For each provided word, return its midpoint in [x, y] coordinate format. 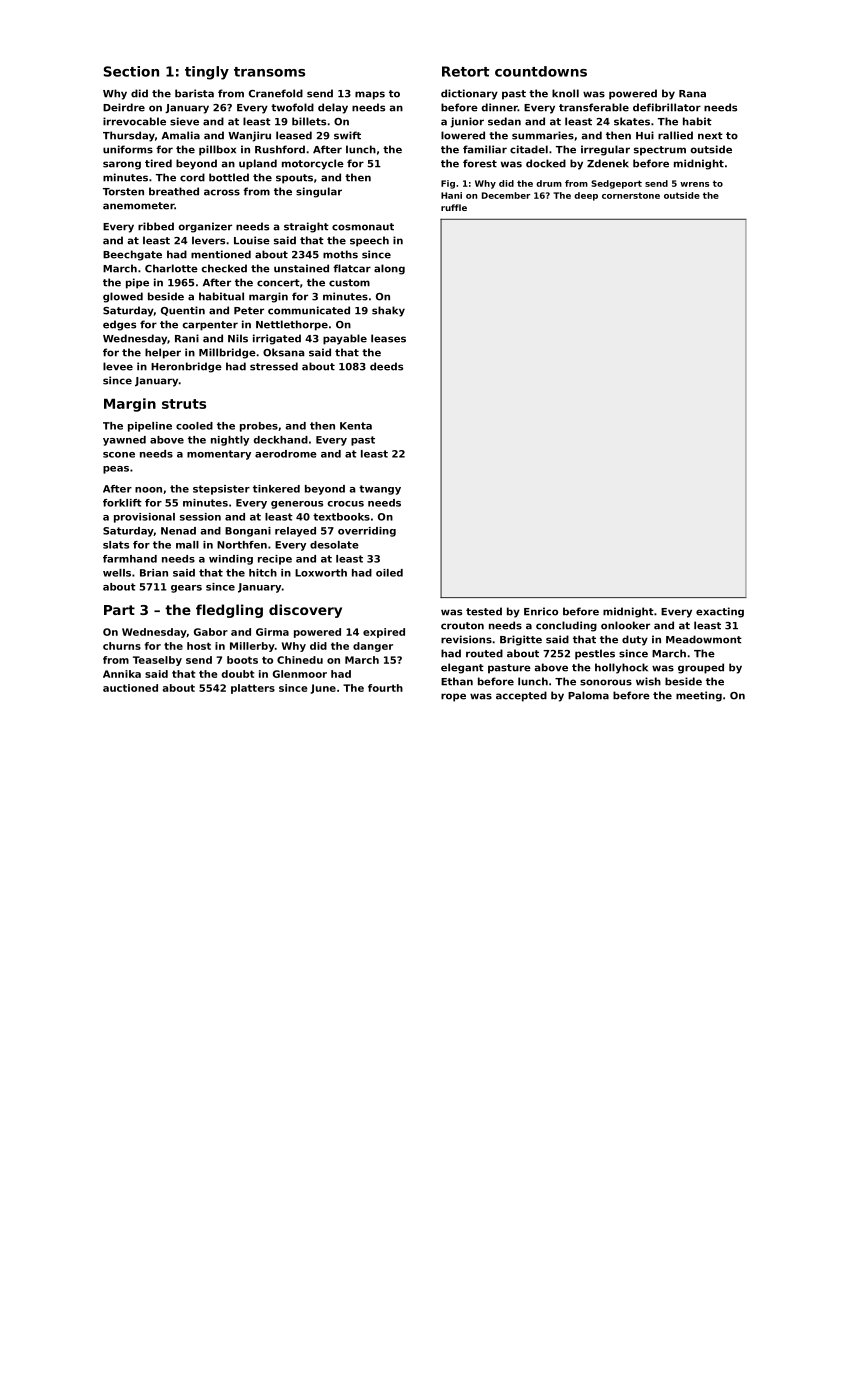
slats [116, 545]
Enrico [541, 611]
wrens [694, 184]
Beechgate [132, 255]
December [506, 195]
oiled [389, 573]
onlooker [625, 625]
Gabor [211, 632]
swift [347, 135]
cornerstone [631, 195]
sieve [184, 121]
